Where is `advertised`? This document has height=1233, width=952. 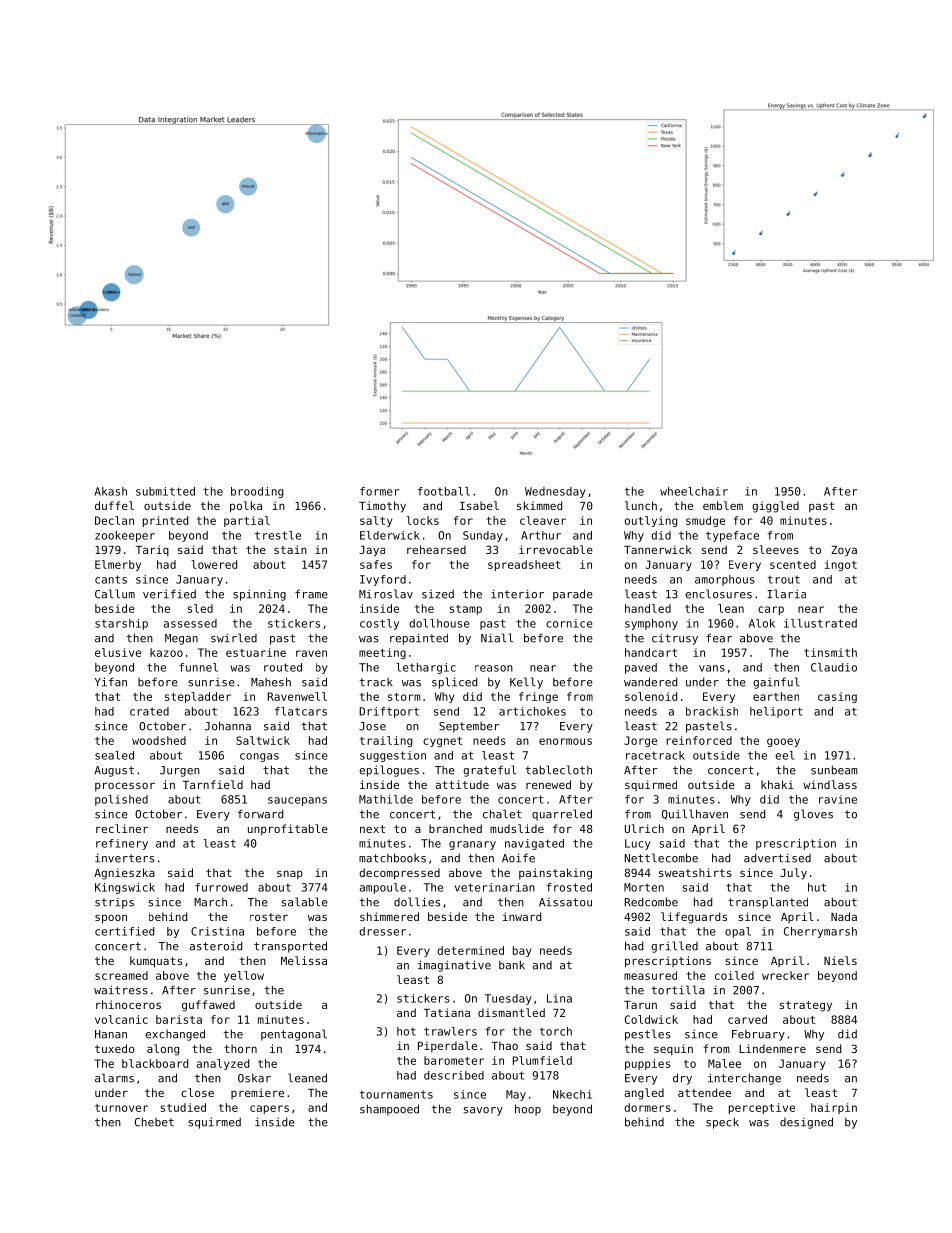 advertised is located at coordinates (777, 858).
